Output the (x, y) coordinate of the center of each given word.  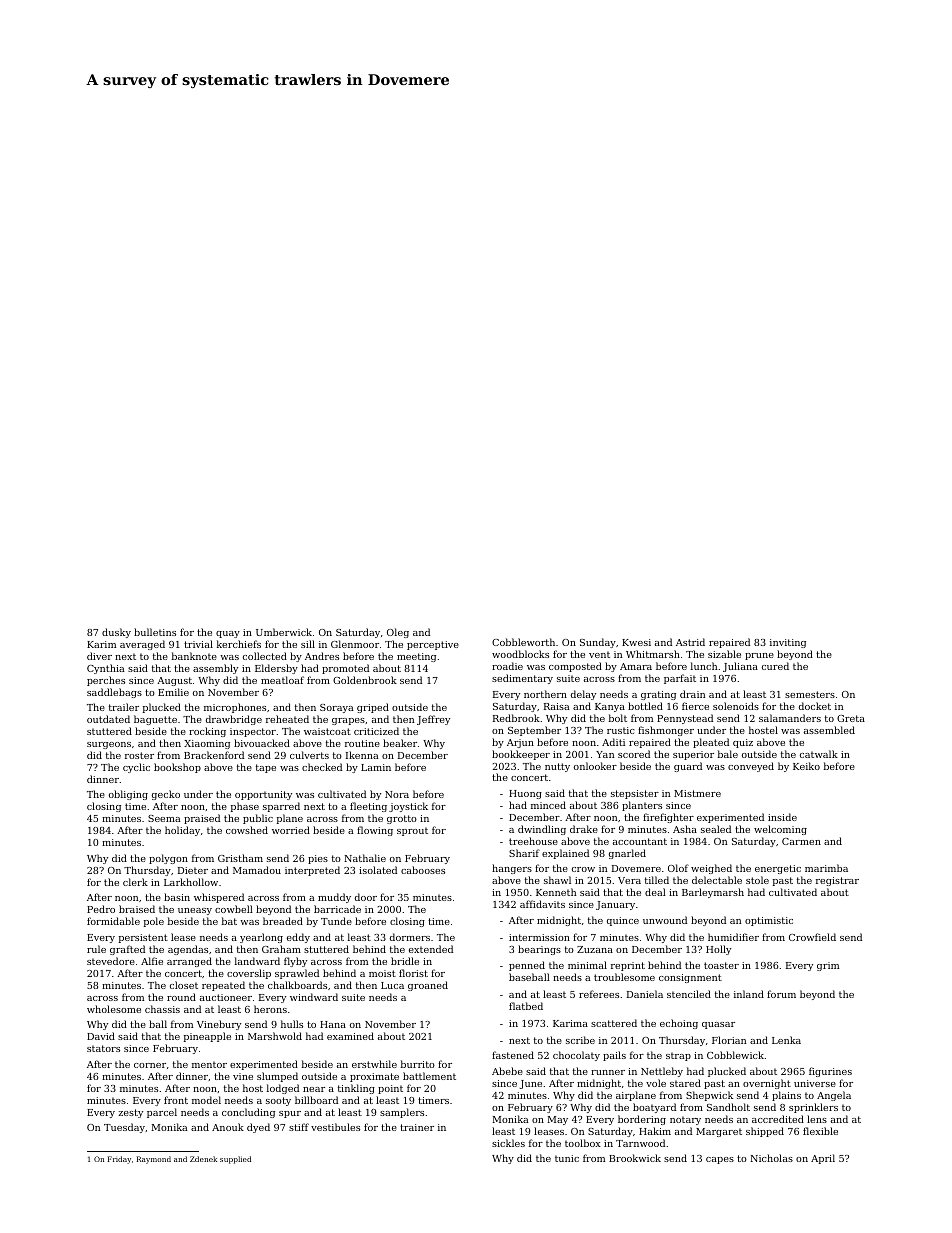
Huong (525, 794)
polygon (168, 859)
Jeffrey (433, 720)
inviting (788, 643)
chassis (162, 1009)
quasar (718, 1025)
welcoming (780, 830)
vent (599, 654)
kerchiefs (239, 644)
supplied (235, 1160)
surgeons (109, 745)
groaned (428, 986)
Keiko (806, 766)
